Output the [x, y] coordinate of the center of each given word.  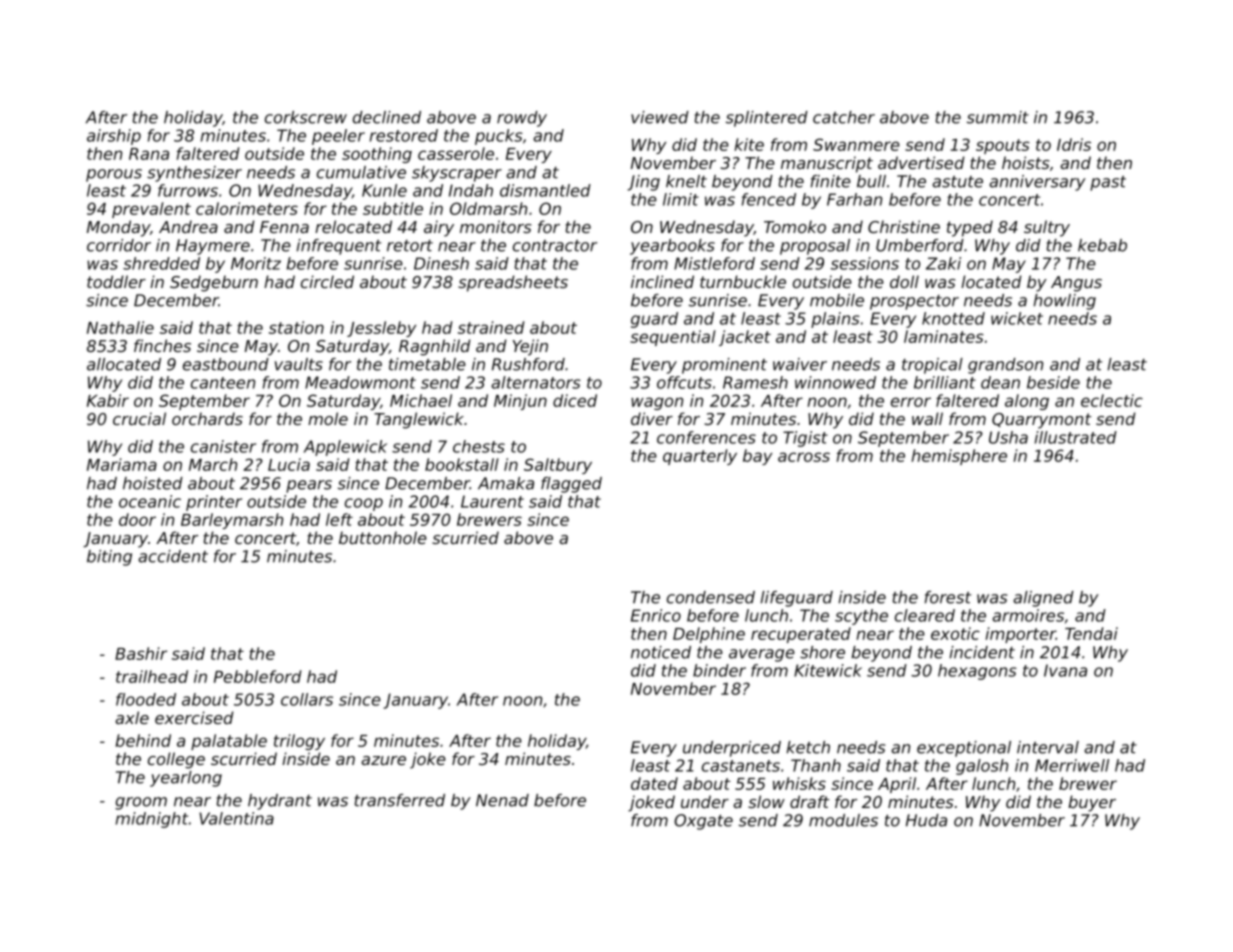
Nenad [502, 800]
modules [843, 820]
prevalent [151, 210]
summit [998, 117]
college [176, 760]
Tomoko [795, 226]
